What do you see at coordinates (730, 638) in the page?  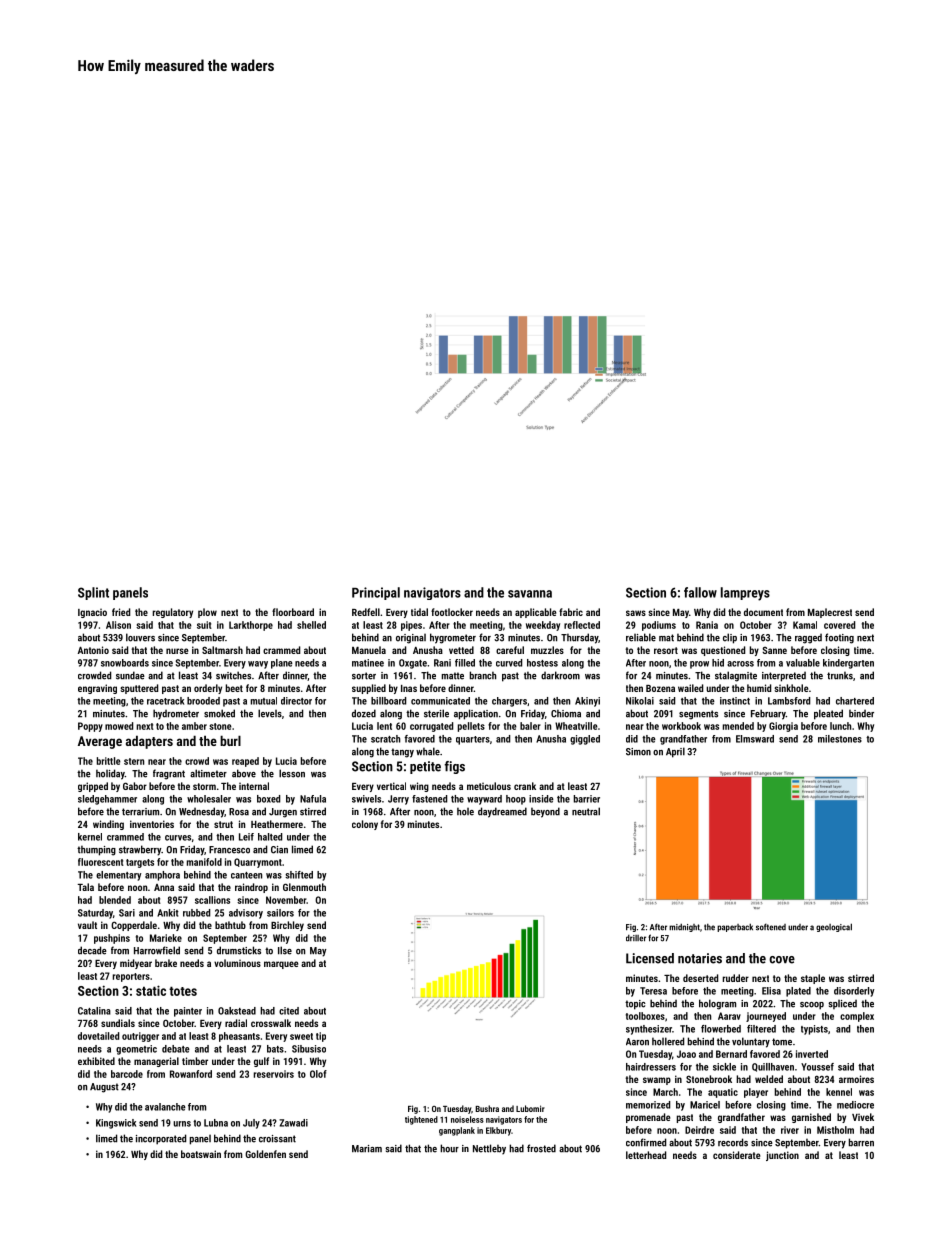 I see `clip` at bounding box center [730, 638].
